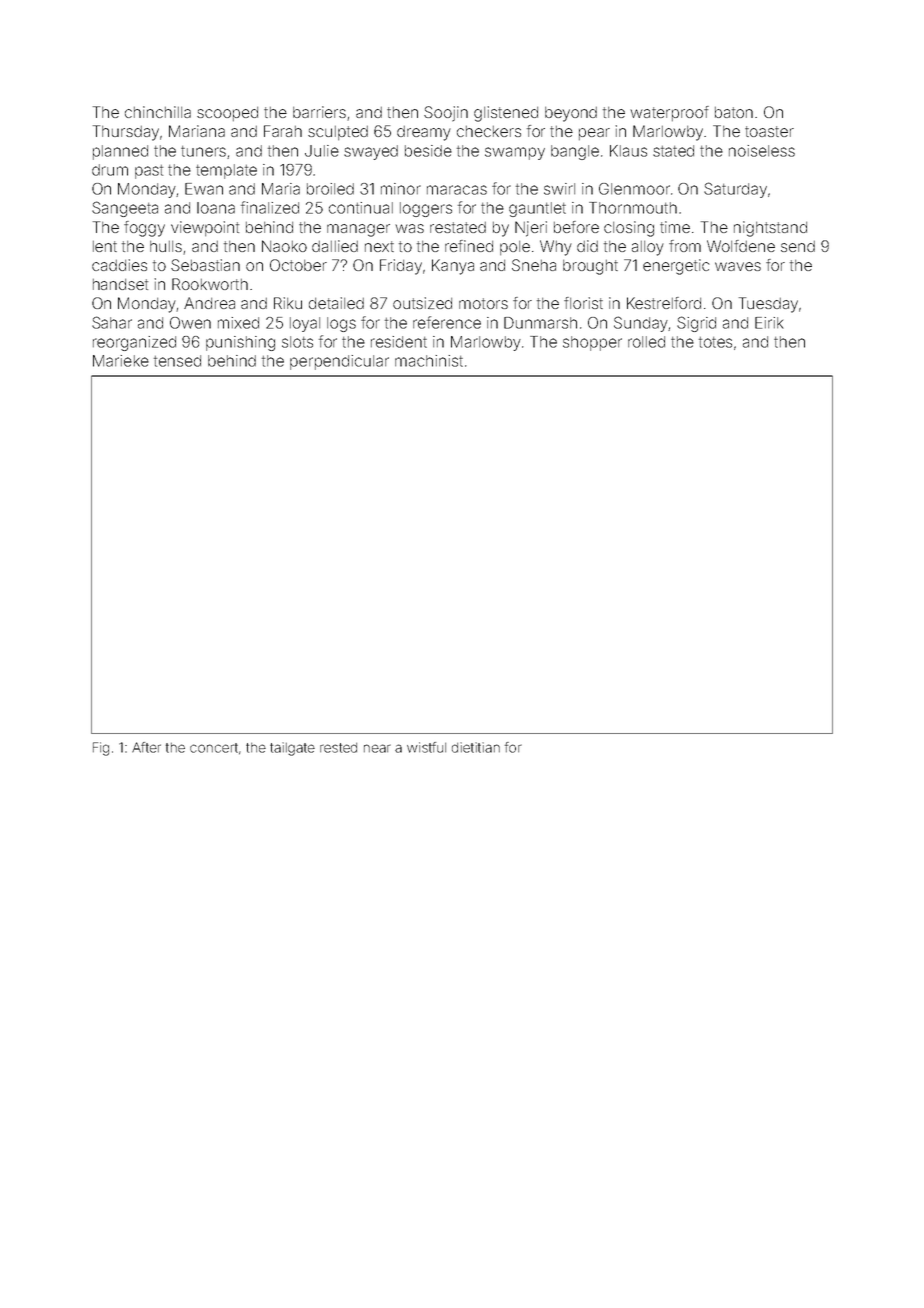  What do you see at coordinates (125, 209) in the image?
I see `Sangeeta` at bounding box center [125, 209].
